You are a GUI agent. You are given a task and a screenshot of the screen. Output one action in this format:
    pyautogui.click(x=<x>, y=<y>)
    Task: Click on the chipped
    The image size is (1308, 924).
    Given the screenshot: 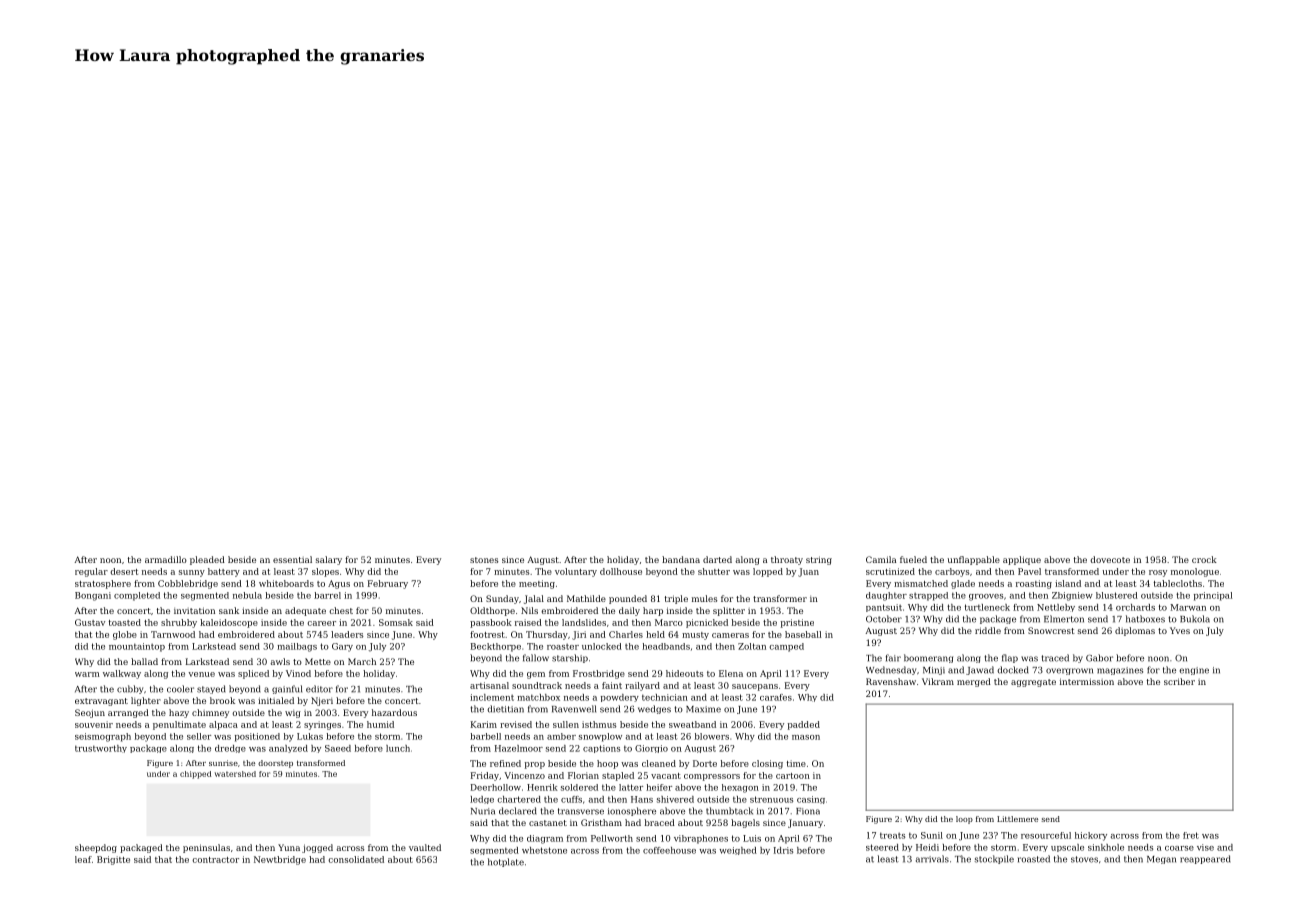 What is the action you would take?
    pyautogui.click(x=195, y=775)
